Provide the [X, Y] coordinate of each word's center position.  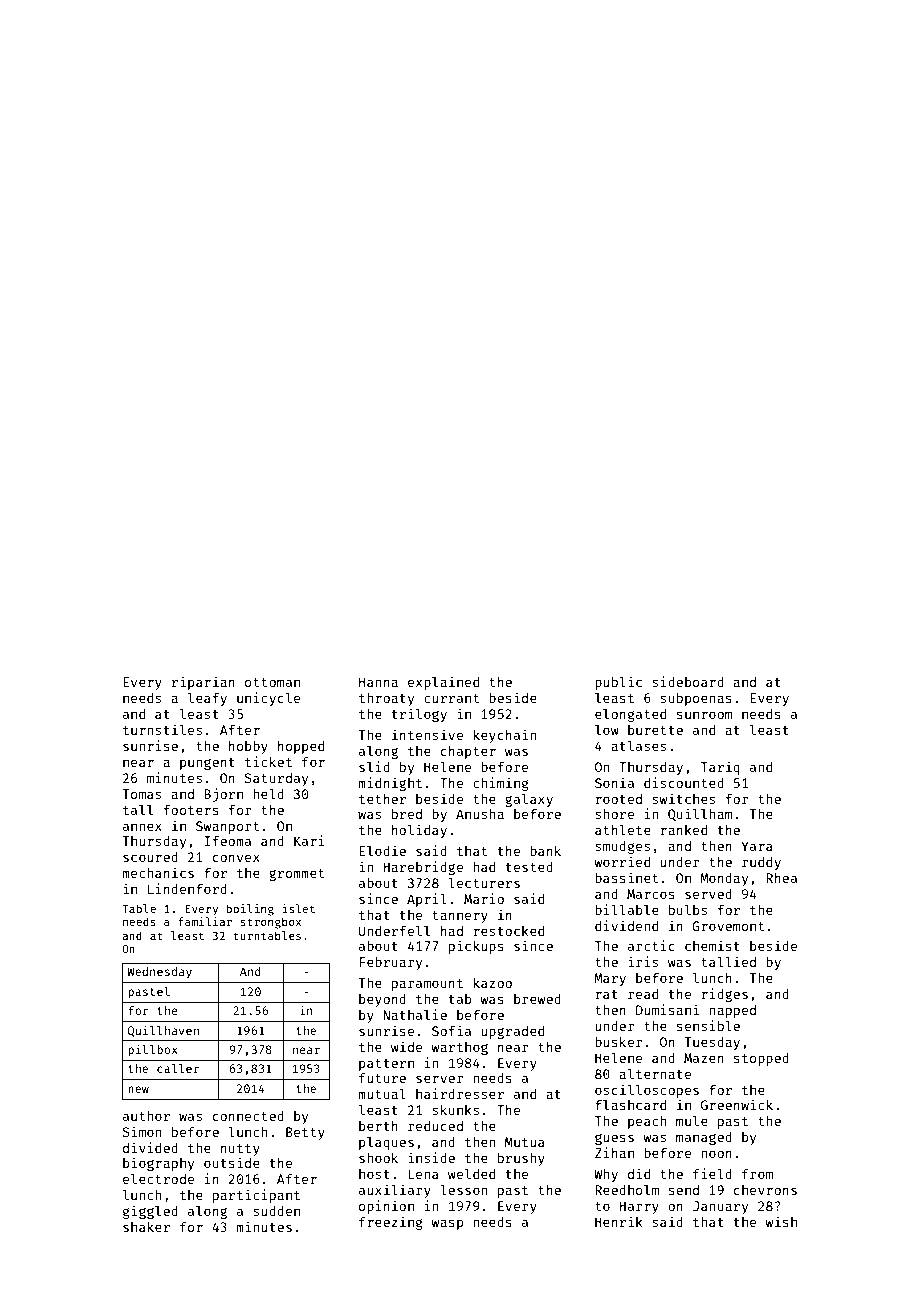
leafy [207, 699]
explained [443, 683]
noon [716, 1154]
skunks [455, 1110]
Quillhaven [163, 1031]
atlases [638, 745]
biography [158, 1164]
